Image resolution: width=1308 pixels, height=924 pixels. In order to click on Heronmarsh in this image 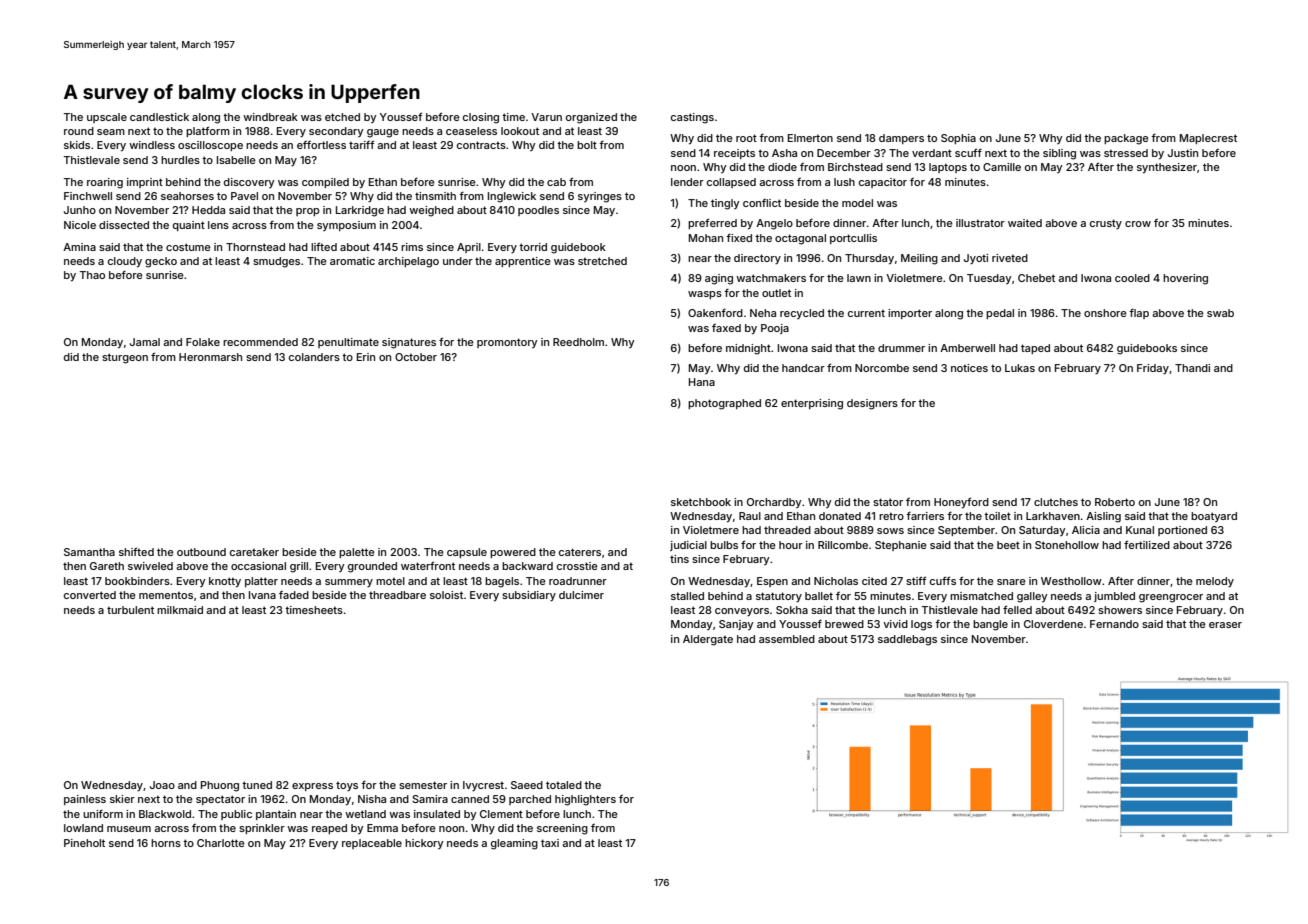, I will do `click(210, 357)`.
